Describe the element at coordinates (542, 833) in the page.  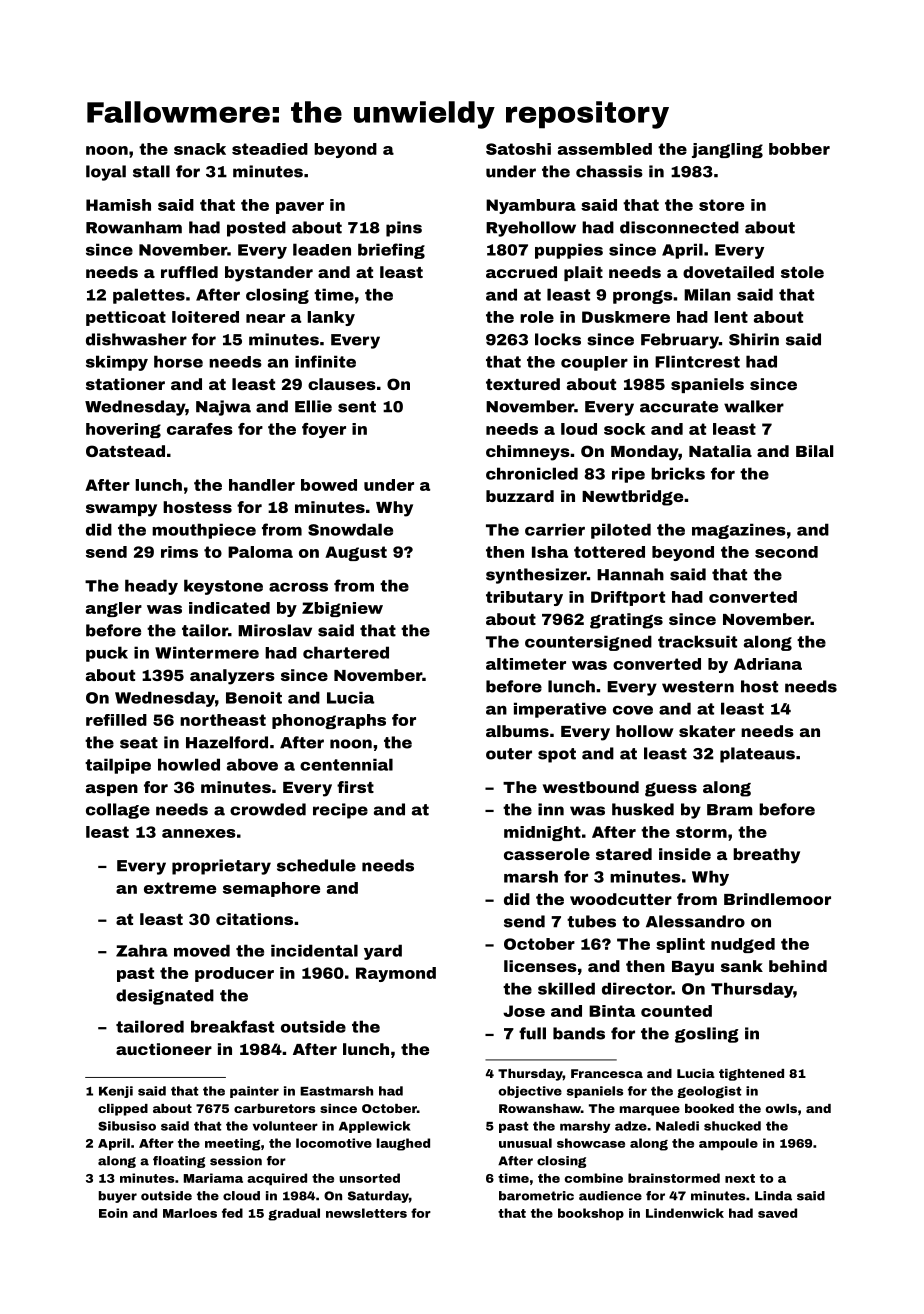
I see `midnight` at that location.
